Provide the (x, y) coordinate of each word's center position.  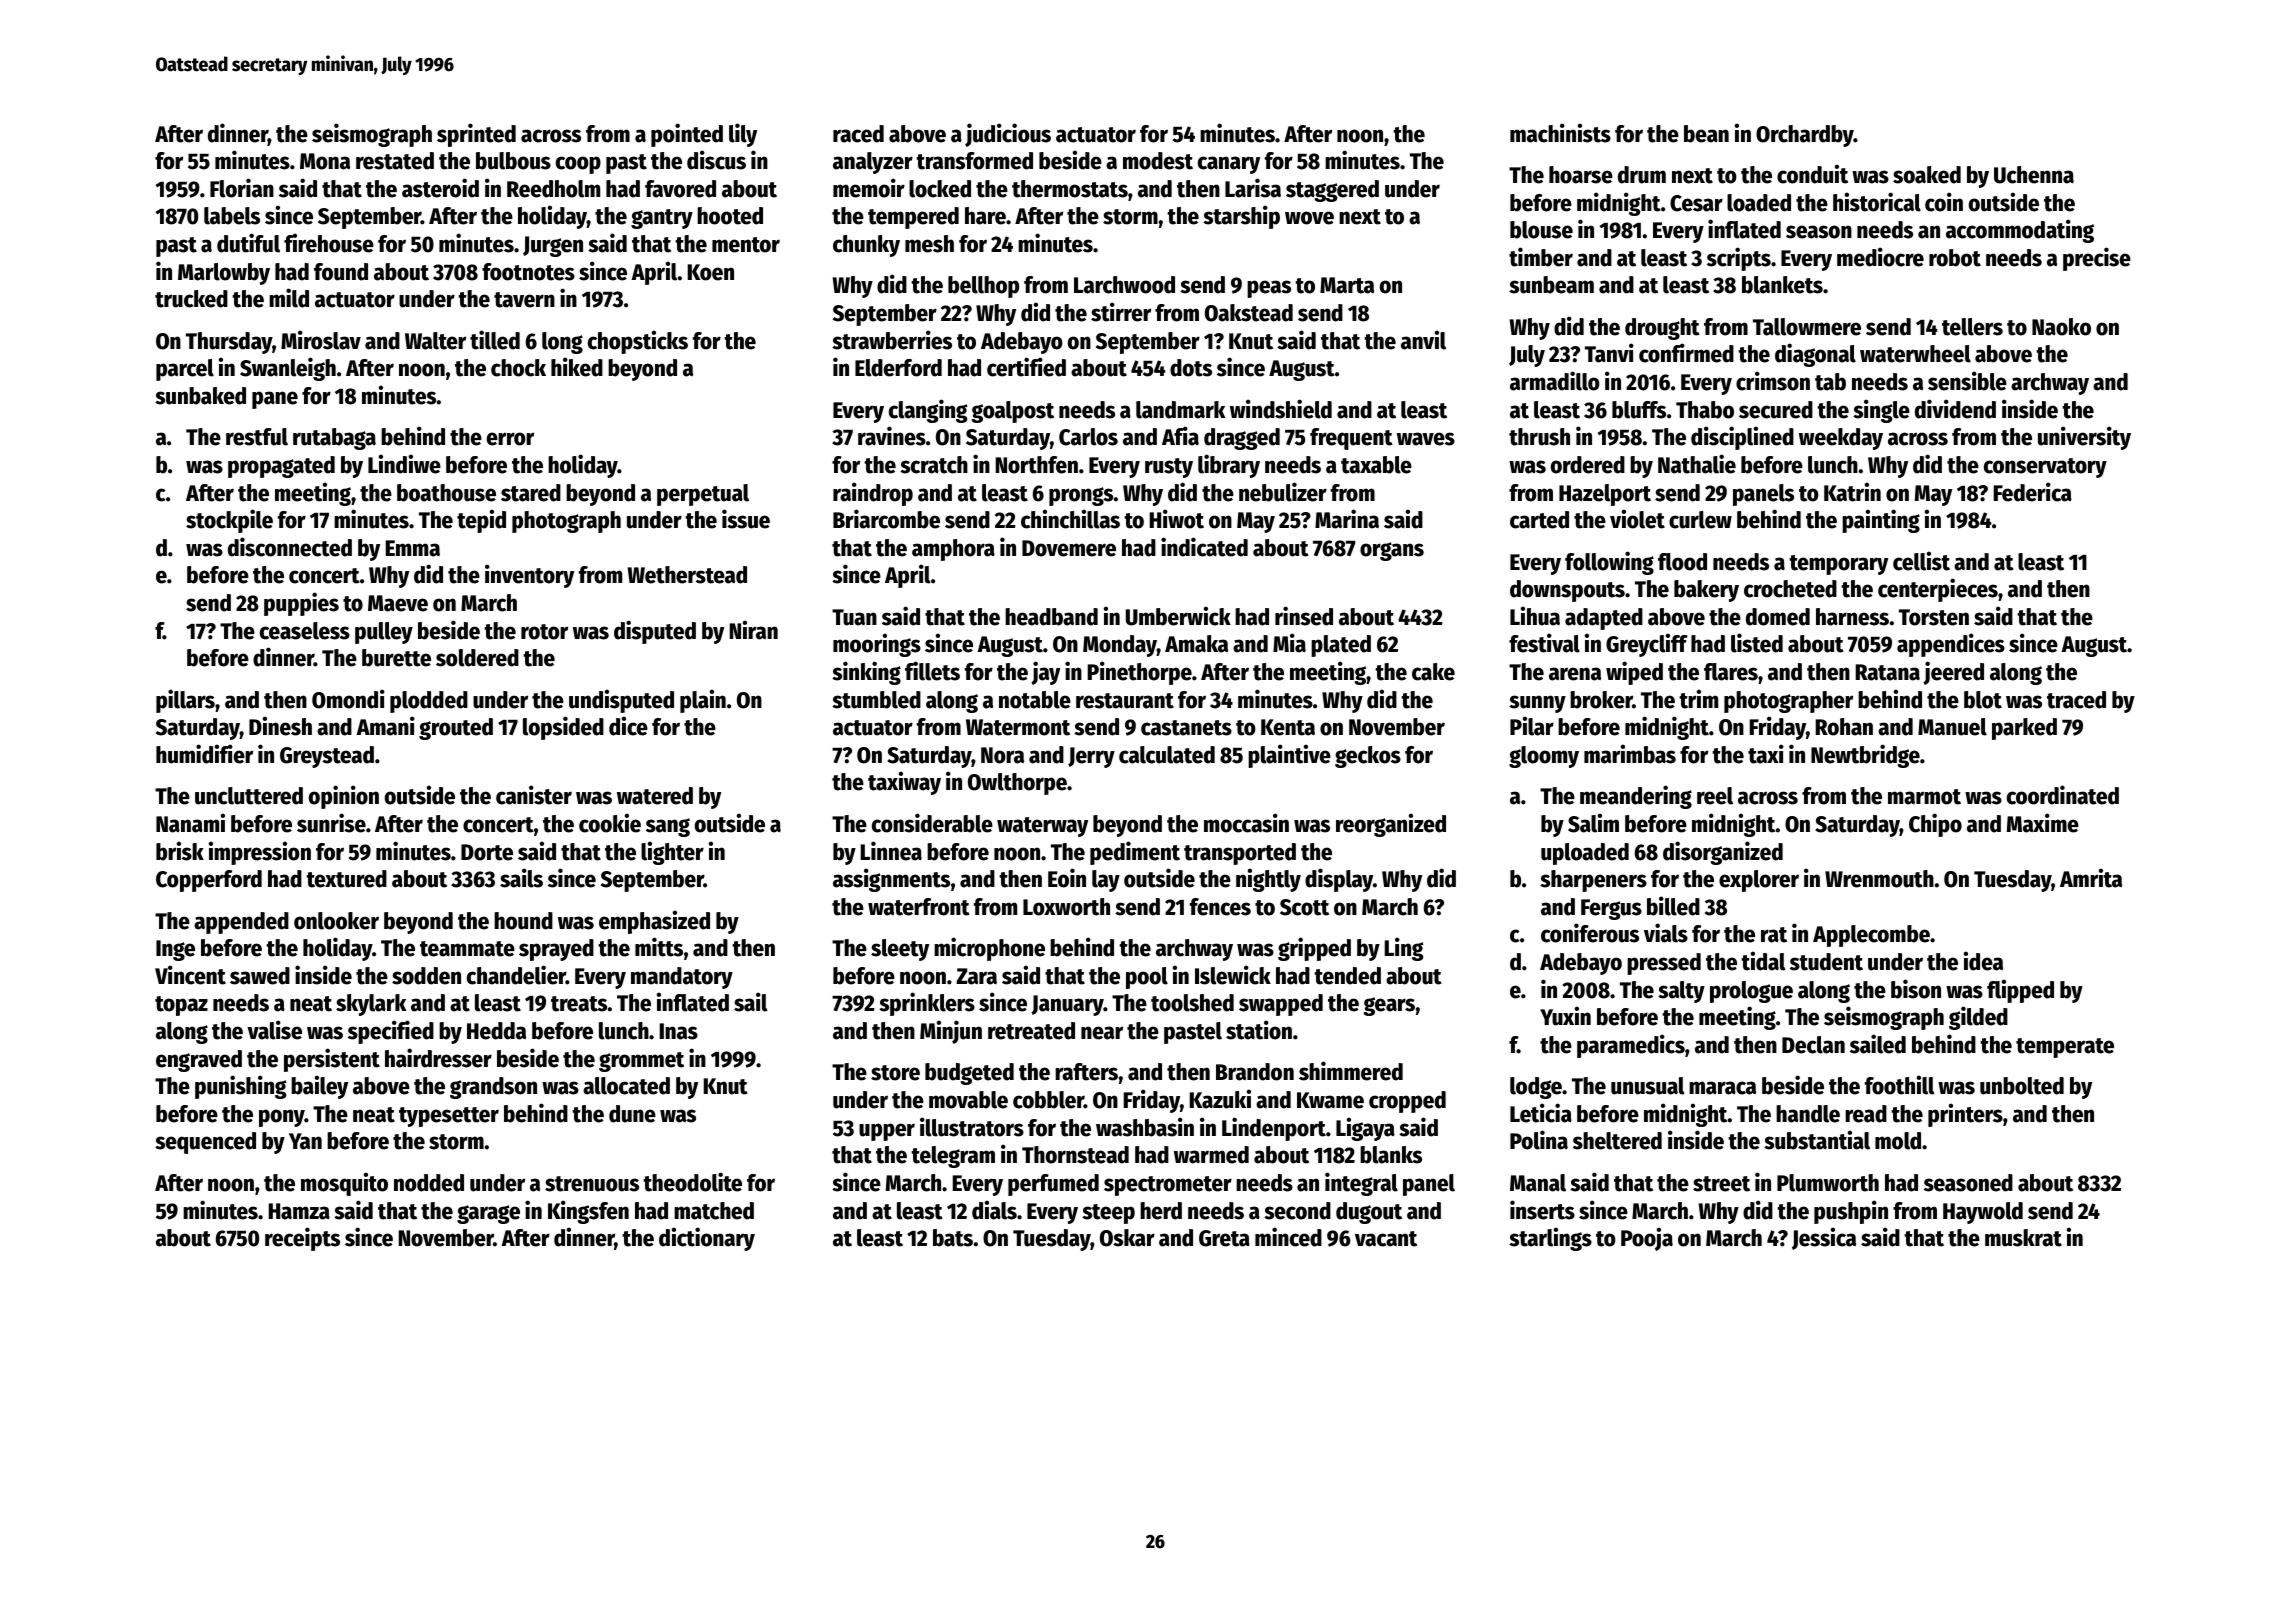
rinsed (1304, 616)
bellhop (983, 287)
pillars (185, 701)
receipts (302, 1239)
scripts (1739, 259)
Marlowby (224, 274)
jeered (1953, 673)
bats (953, 1238)
